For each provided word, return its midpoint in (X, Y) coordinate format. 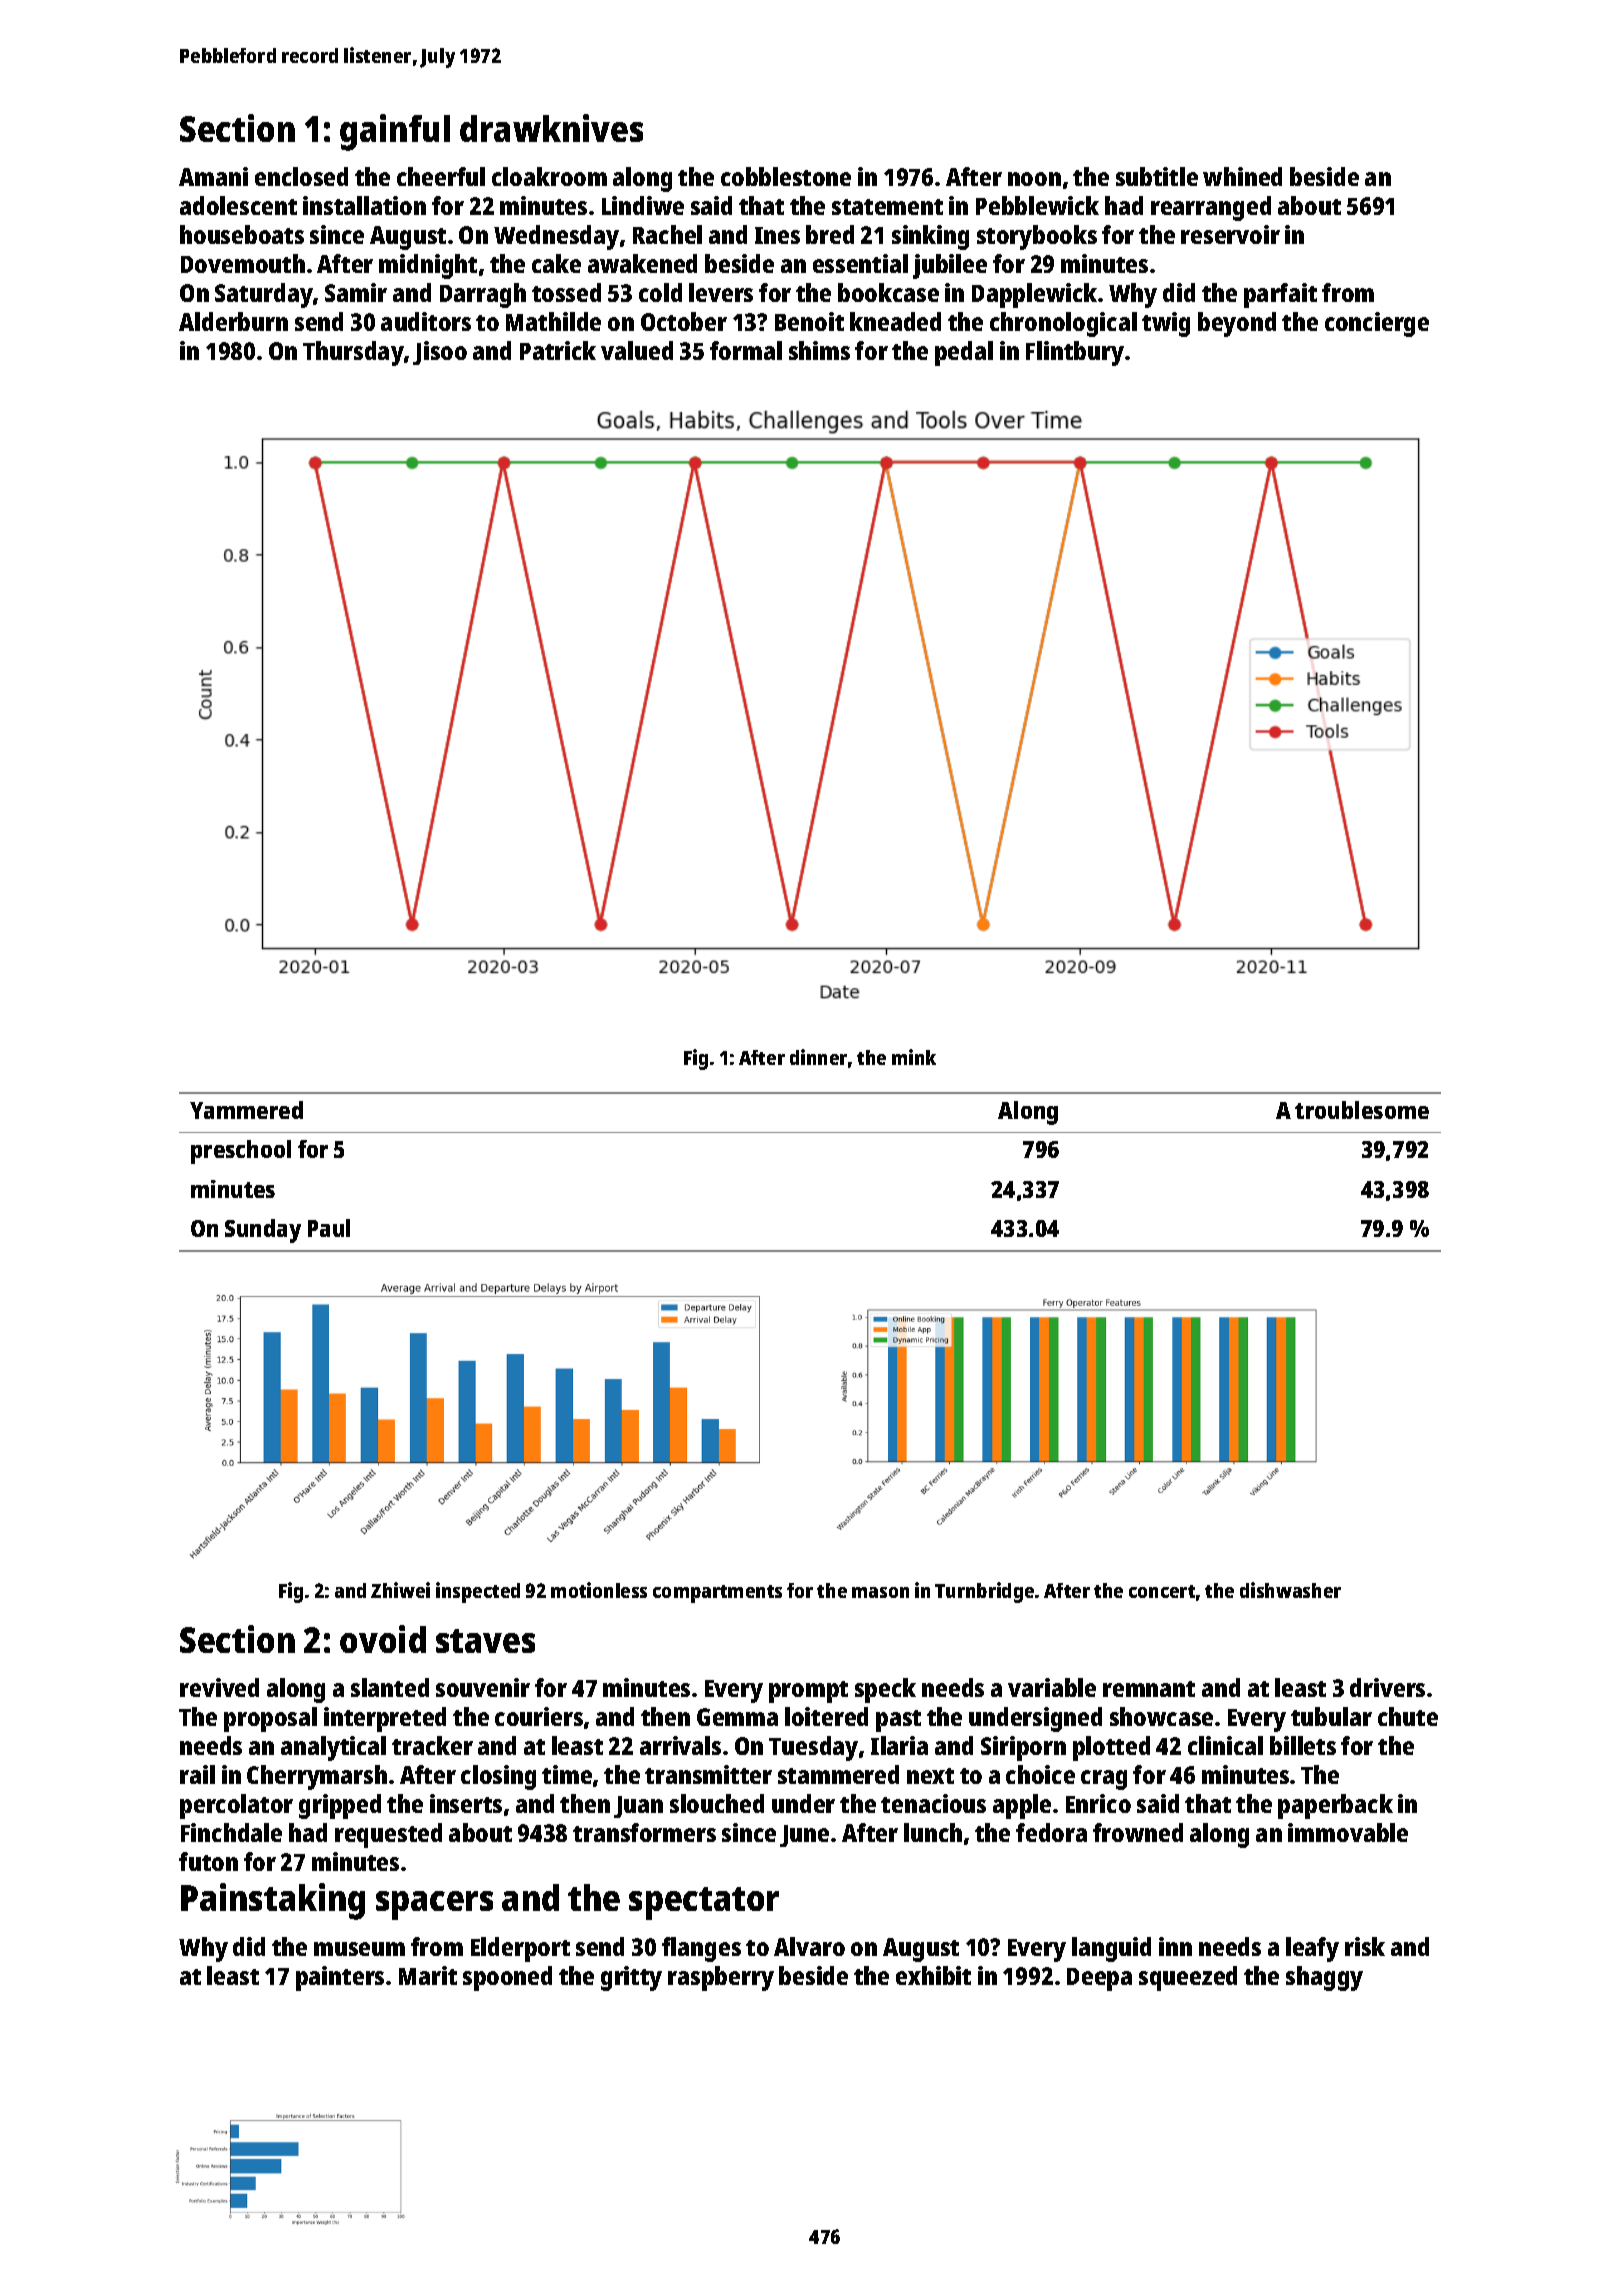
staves (485, 1641)
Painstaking (273, 1901)
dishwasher (1290, 1590)
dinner (818, 1057)
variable (1052, 1687)
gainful (395, 132)
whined (1242, 176)
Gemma (737, 1717)
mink (914, 1057)
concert (1162, 1591)
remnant (1149, 1689)
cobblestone (786, 176)
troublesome (1362, 1110)
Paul (329, 1228)
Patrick (558, 350)
